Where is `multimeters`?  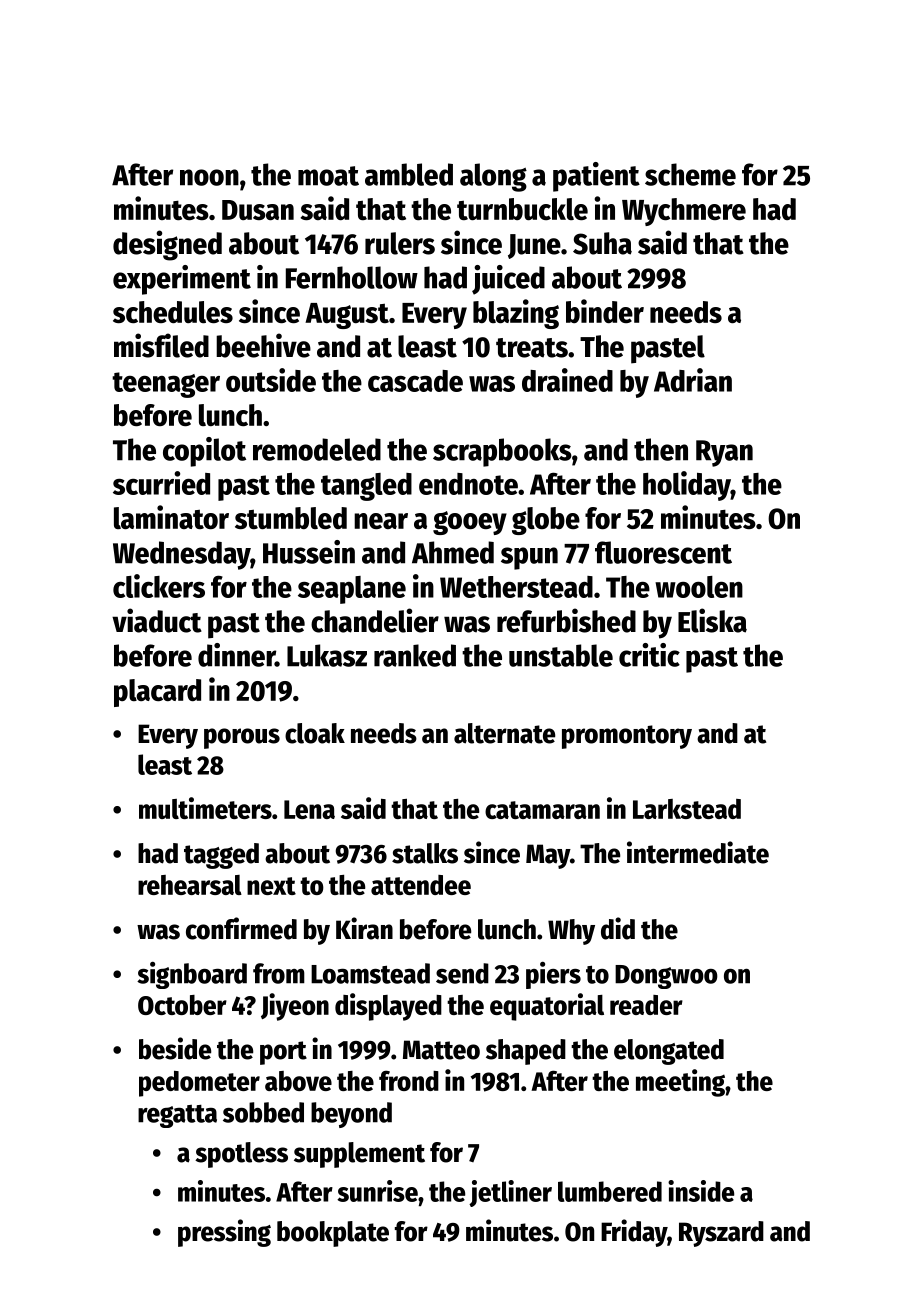 multimeters is located at coordinates (205, 808).
